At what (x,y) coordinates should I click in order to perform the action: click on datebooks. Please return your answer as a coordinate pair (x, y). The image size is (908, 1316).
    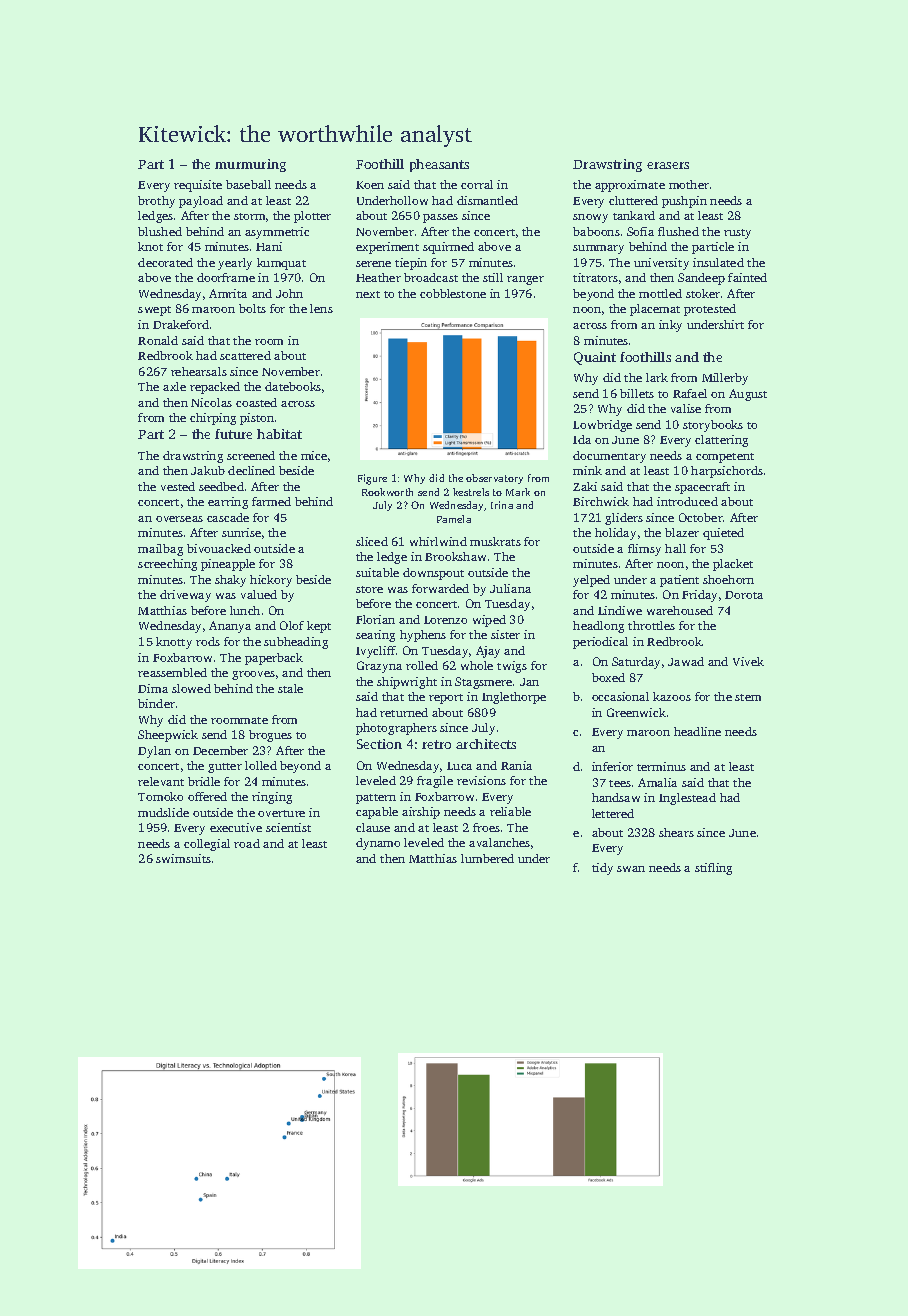
    Looking at the image, I should click on (293, 386).
